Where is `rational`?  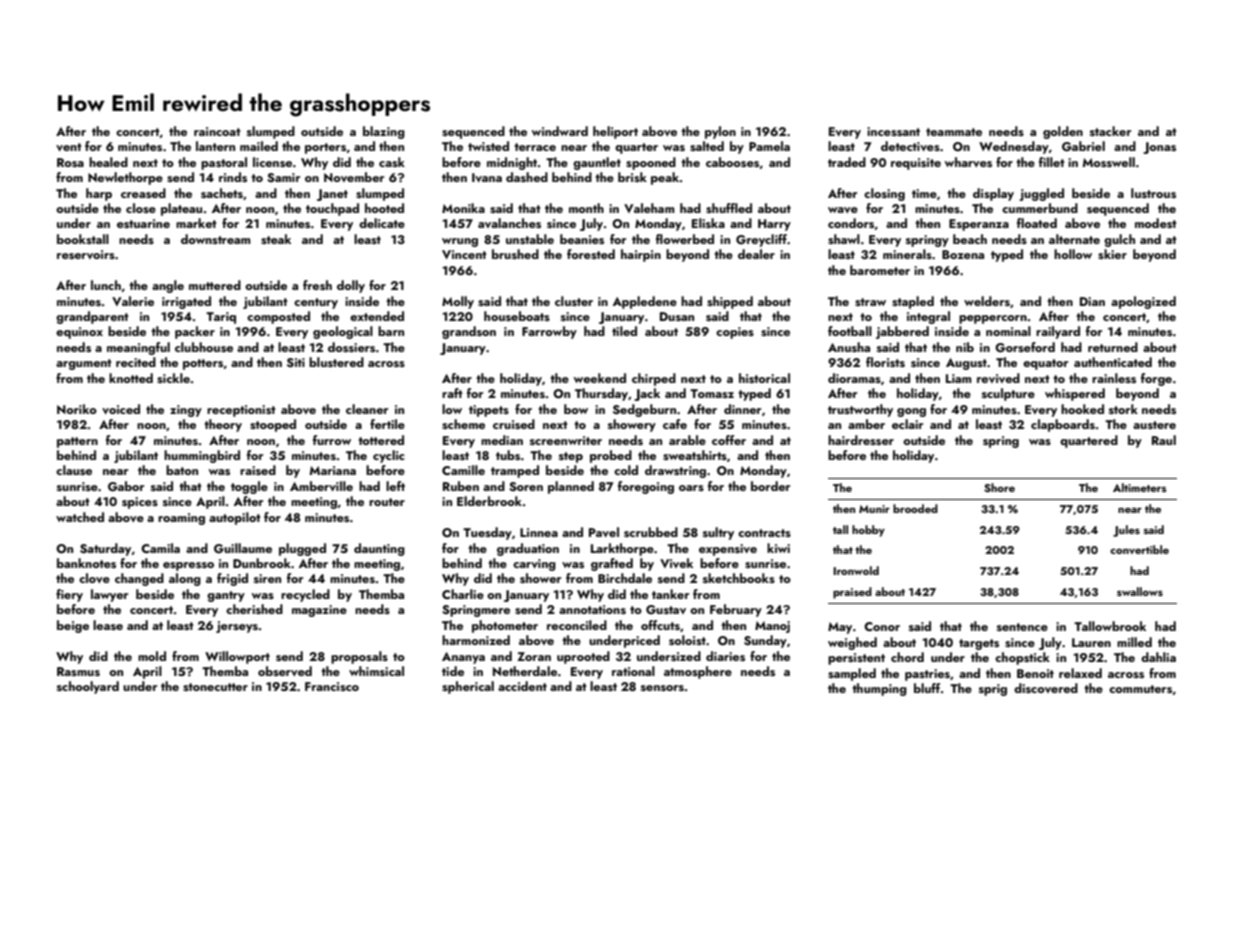 rational is located at coordinates (633, 671).
